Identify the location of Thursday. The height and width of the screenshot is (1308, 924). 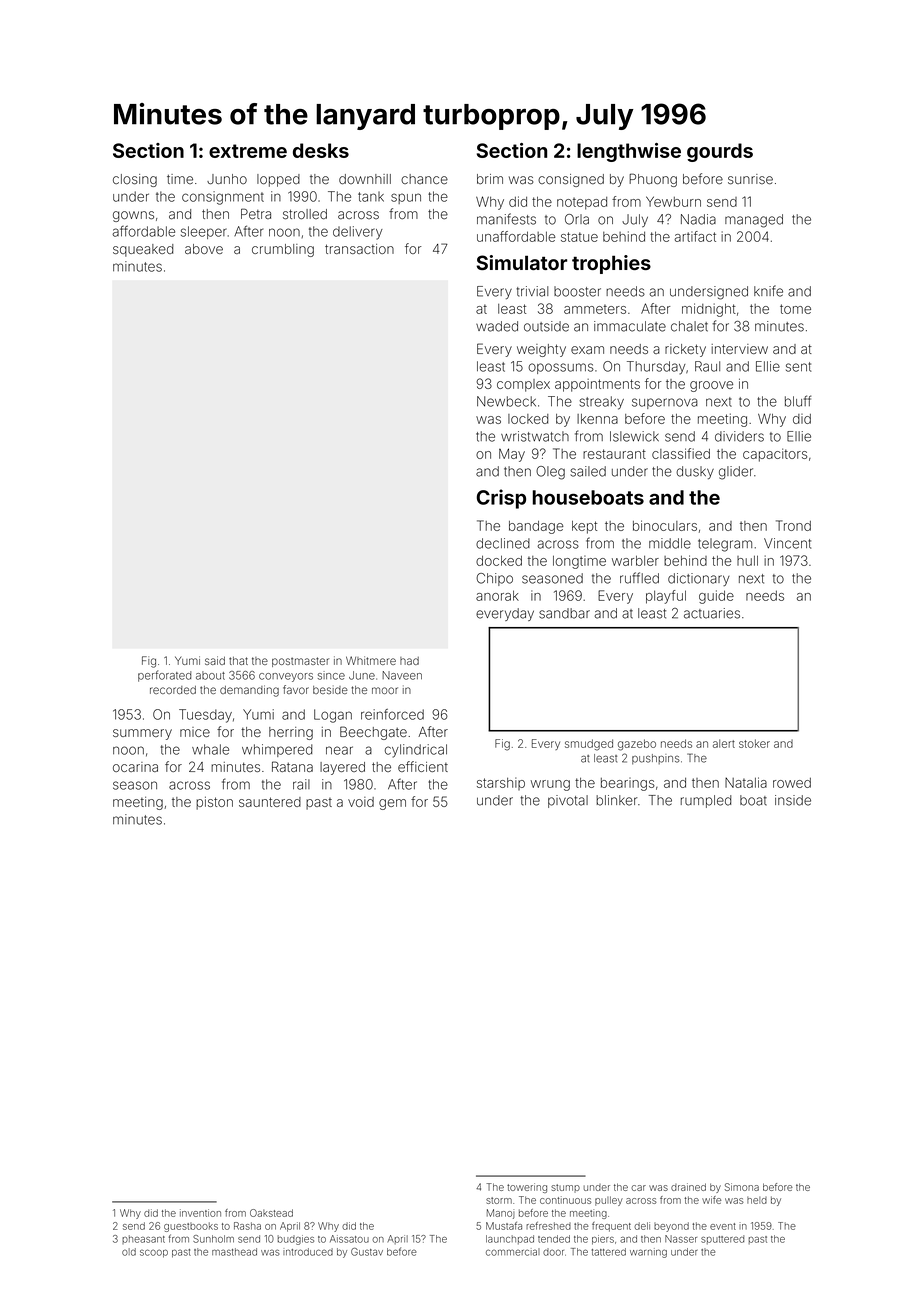
(656, 368).
